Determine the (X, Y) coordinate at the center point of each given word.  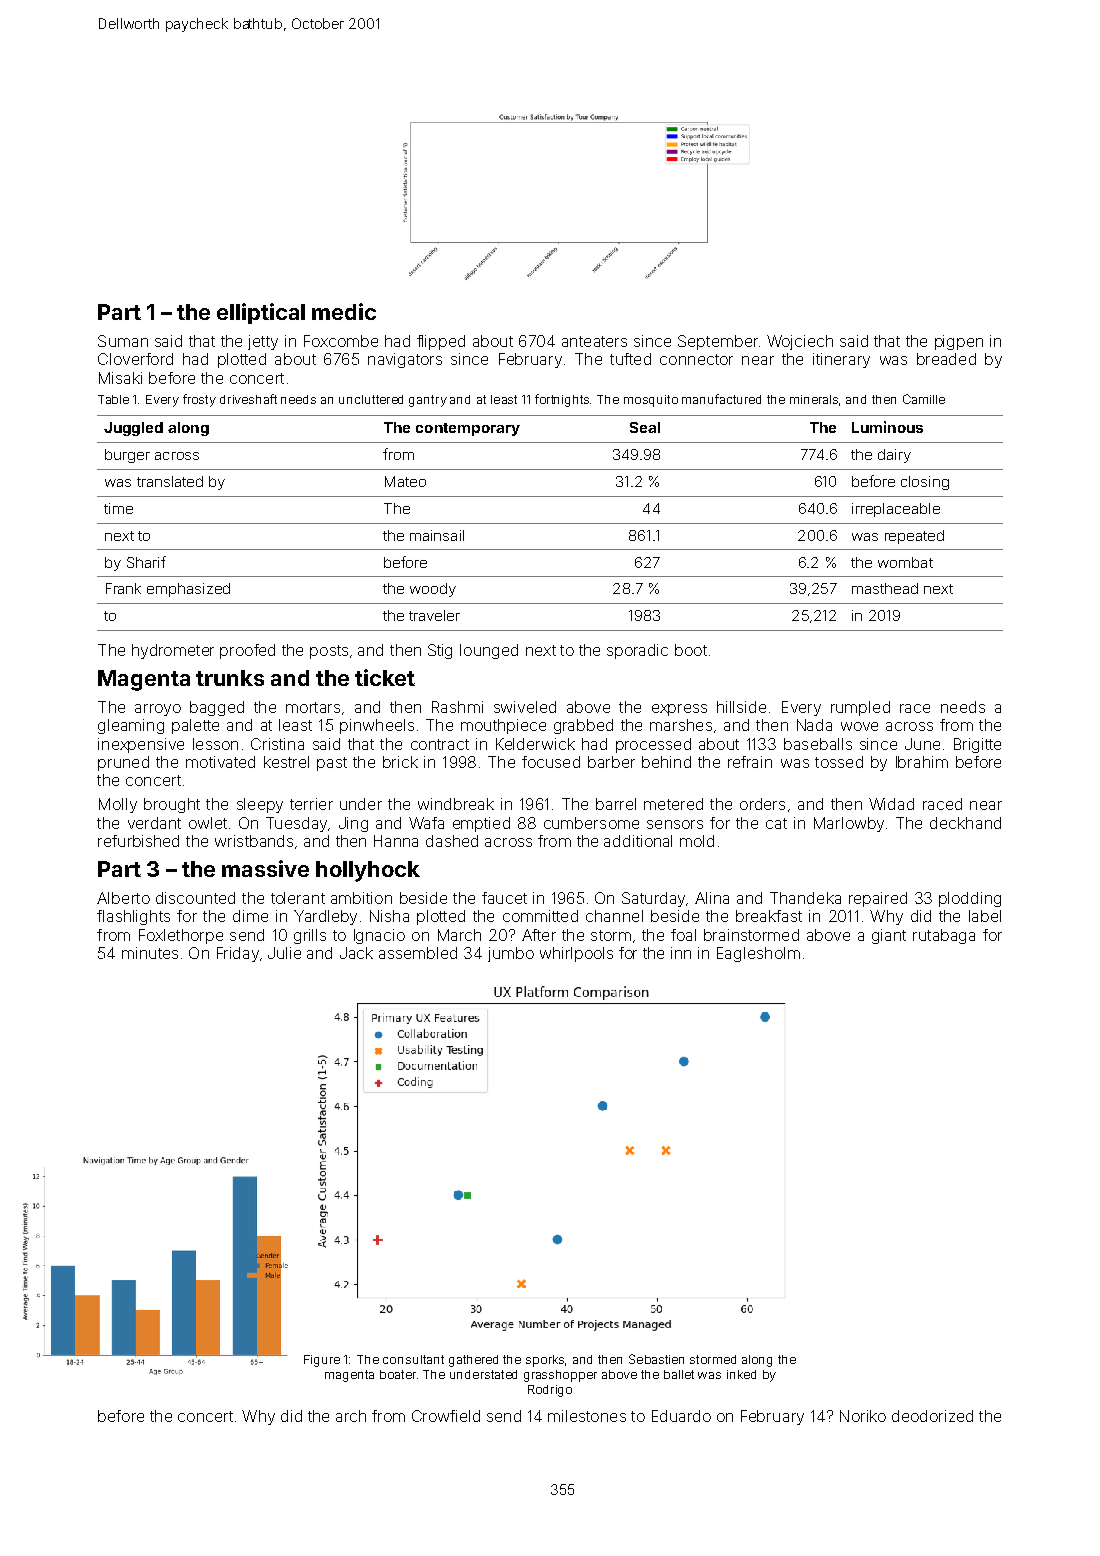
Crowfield (446, 1416)
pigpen (959, 342)
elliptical (261, 313)
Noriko (863, 1416)
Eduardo (681, 1416)
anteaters (594, 341)
